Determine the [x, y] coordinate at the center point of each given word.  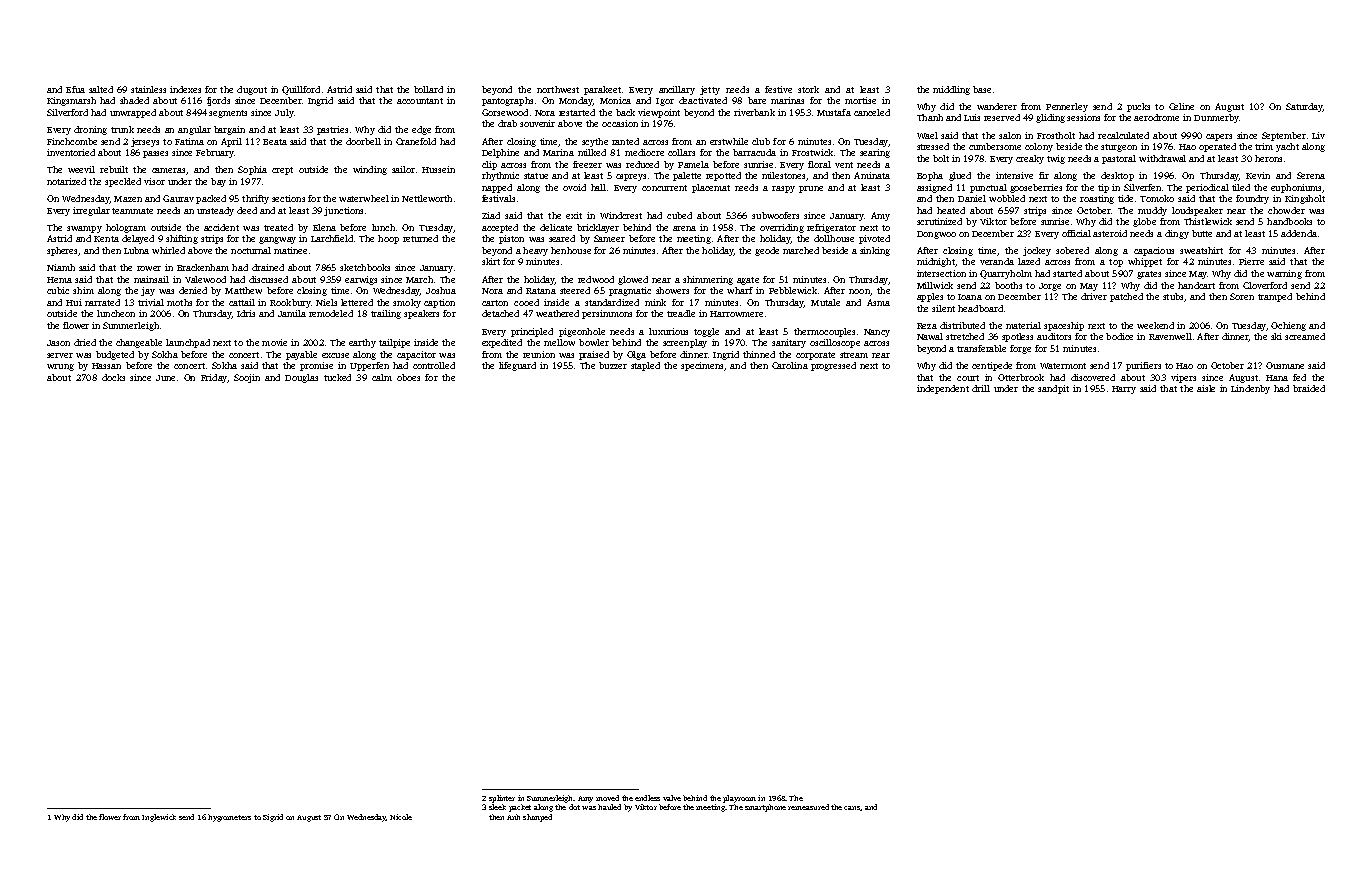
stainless [148, 89]
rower [149, 268]
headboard [980, 308]
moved [607, 798]
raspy [783, 189]
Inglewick [159, 818]
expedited [502, 343]
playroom [739, 799]
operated [1217, 147]
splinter [502, 799]
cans [852, 808]
